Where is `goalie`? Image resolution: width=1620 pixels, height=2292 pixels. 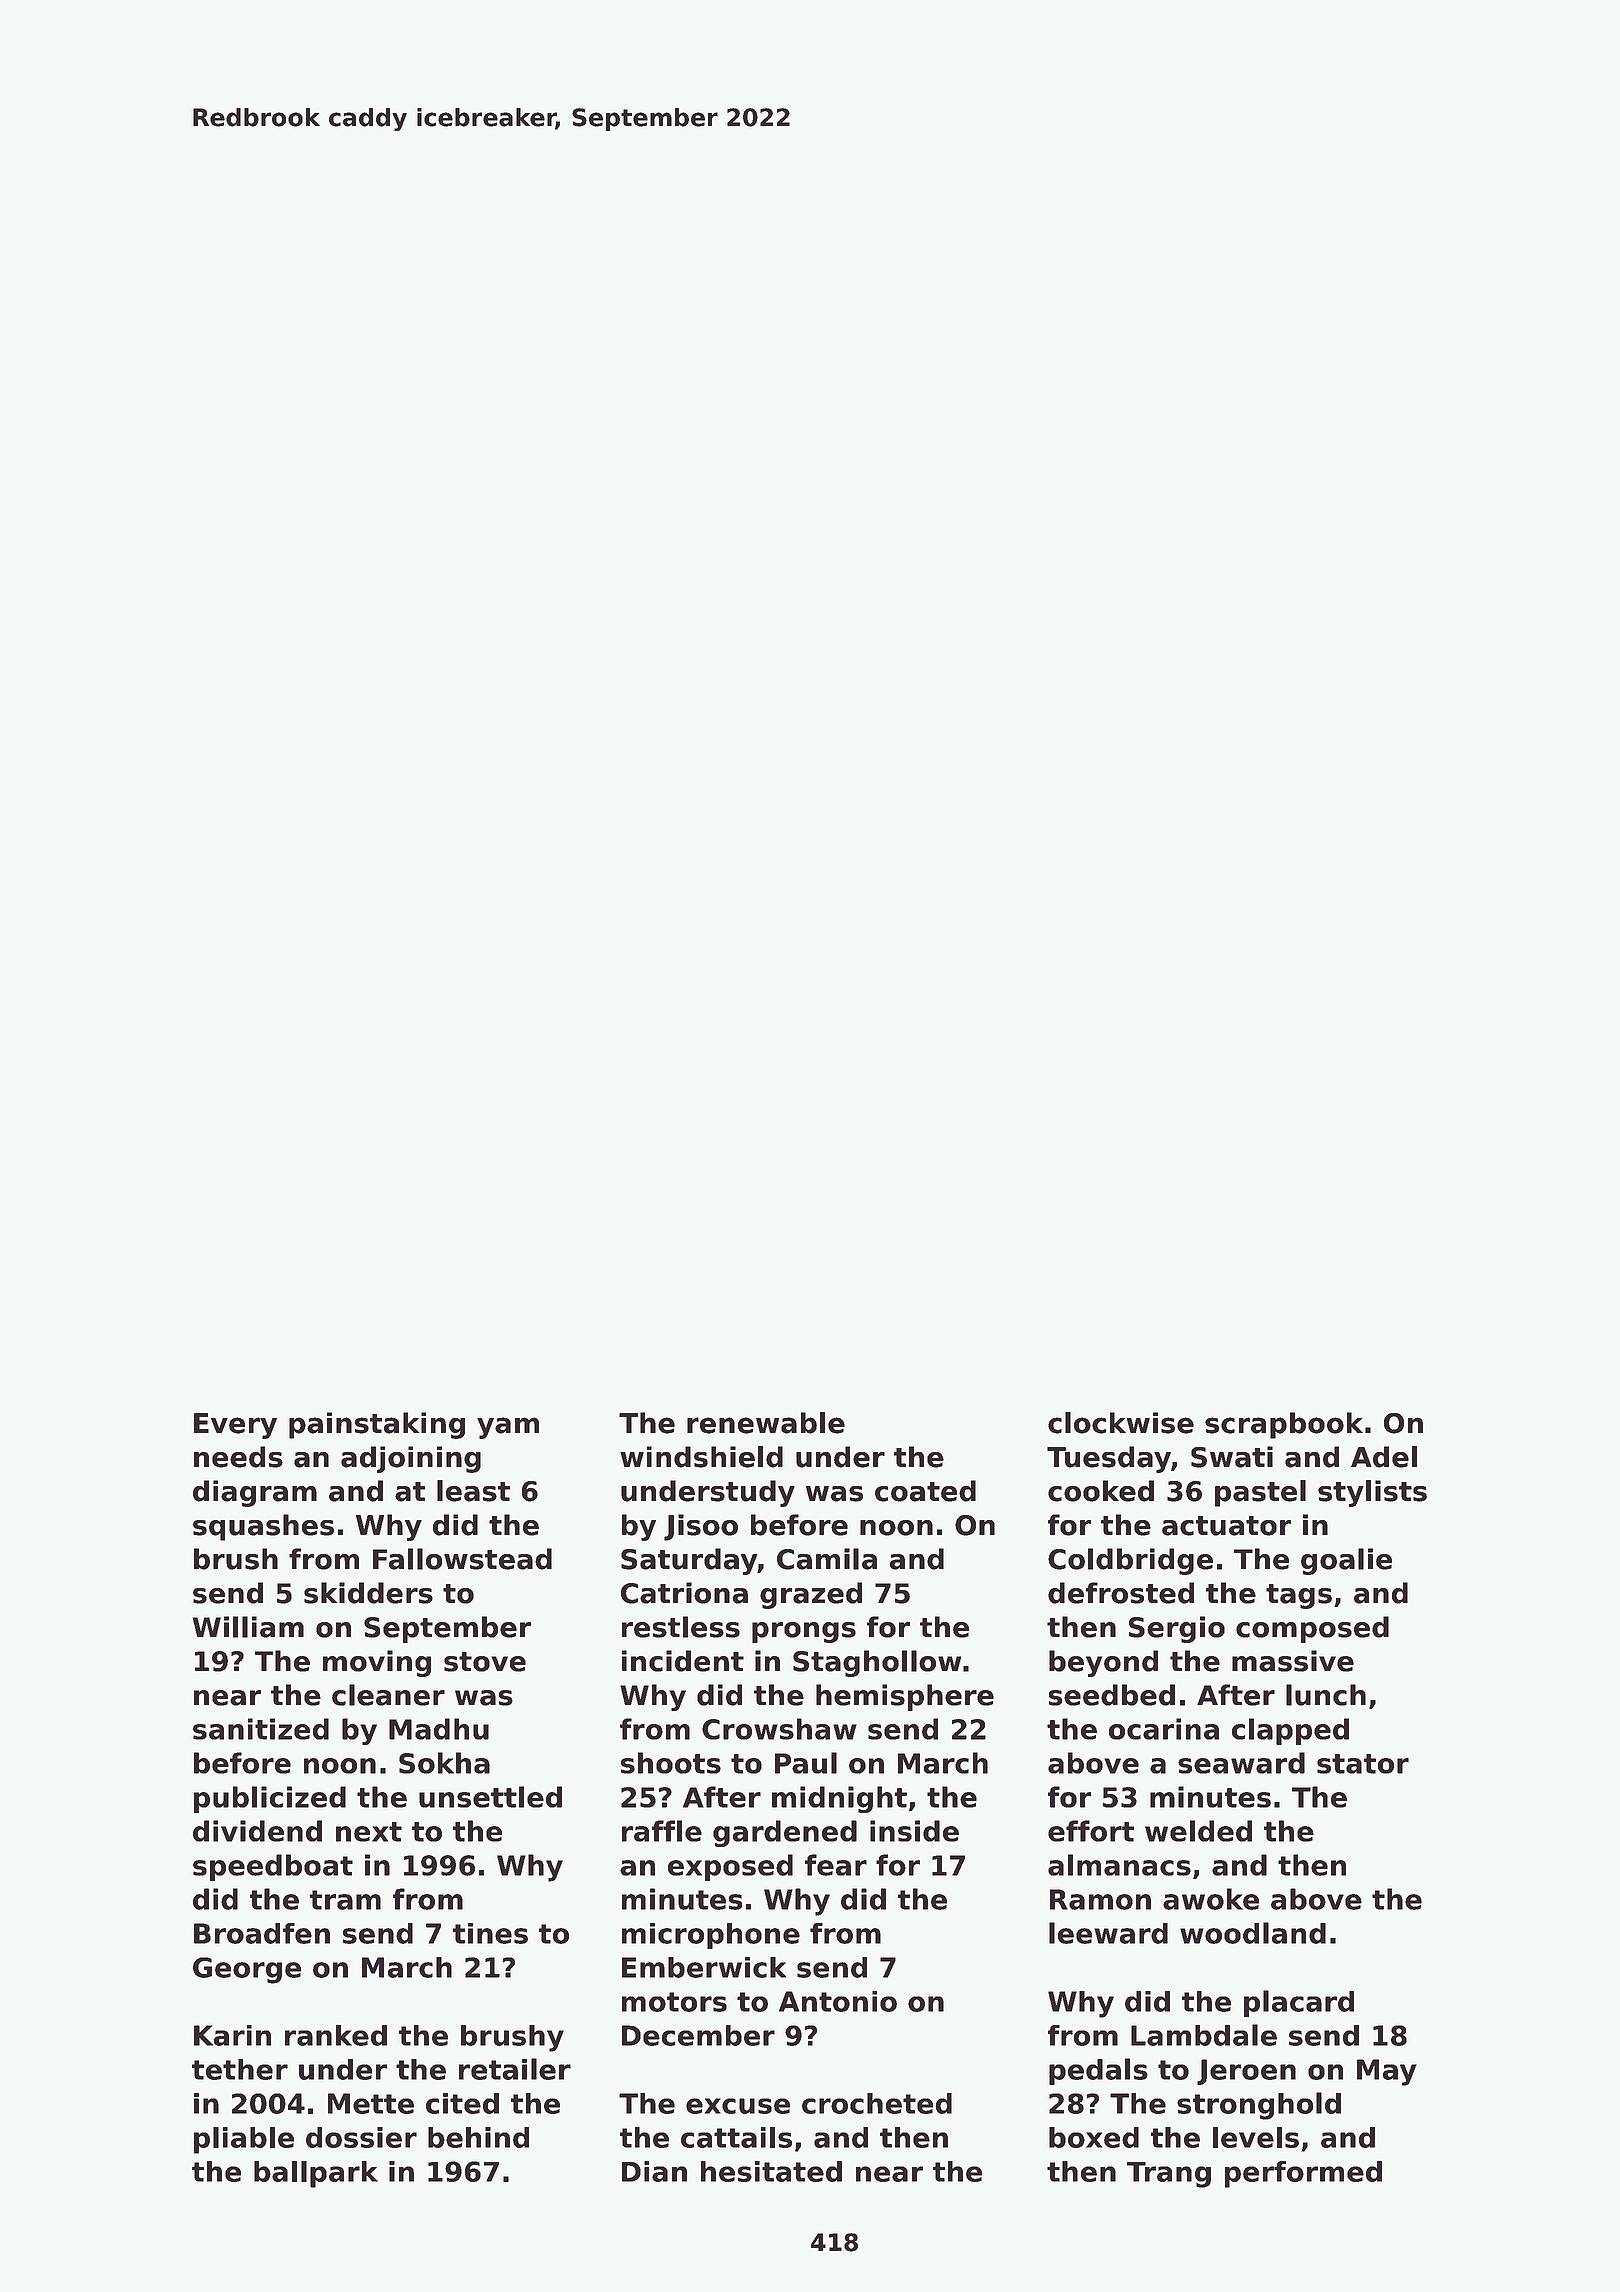 goalie is located at coordinates (1346, 1561).
